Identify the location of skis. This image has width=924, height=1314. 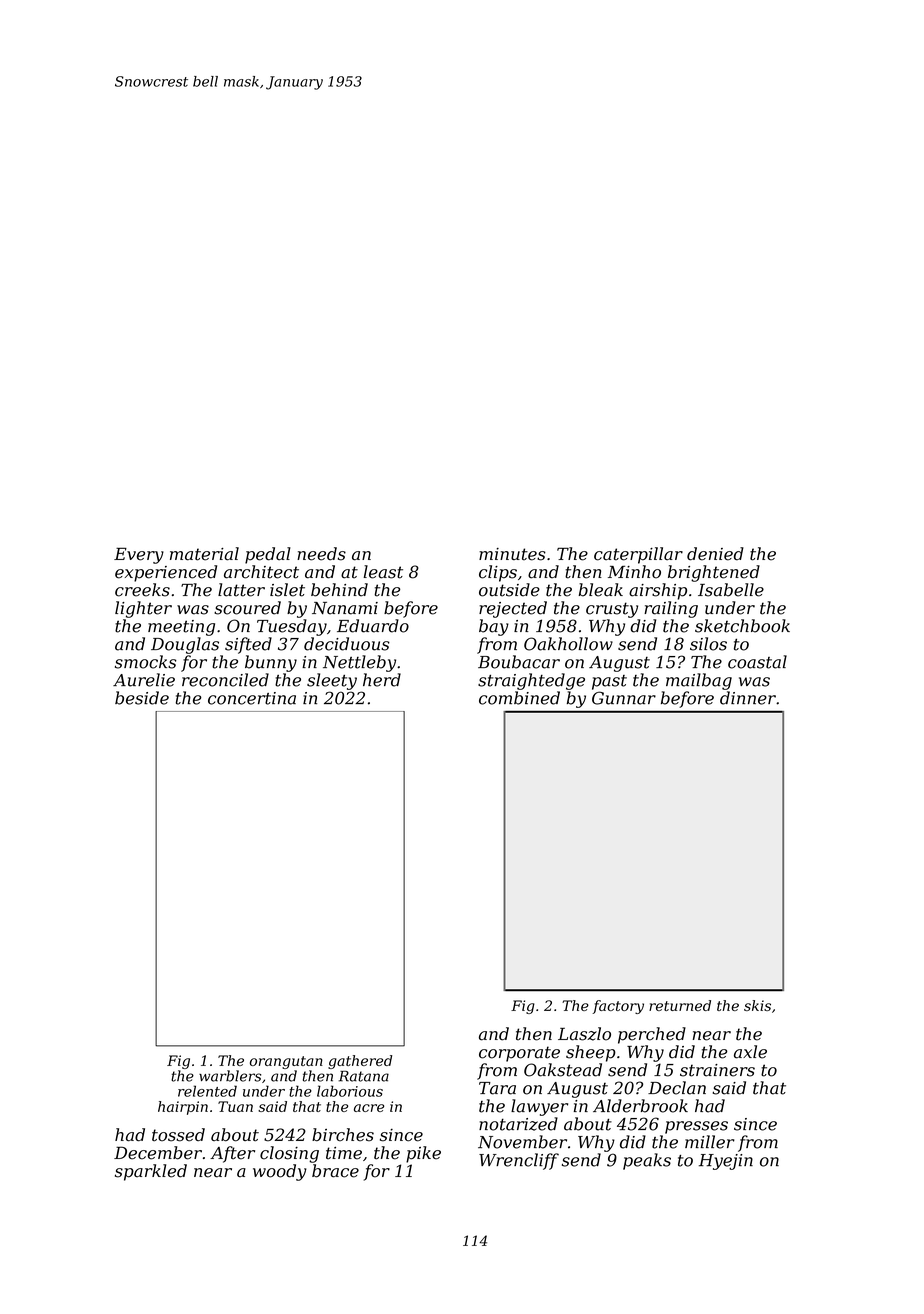
(757, 1005).
